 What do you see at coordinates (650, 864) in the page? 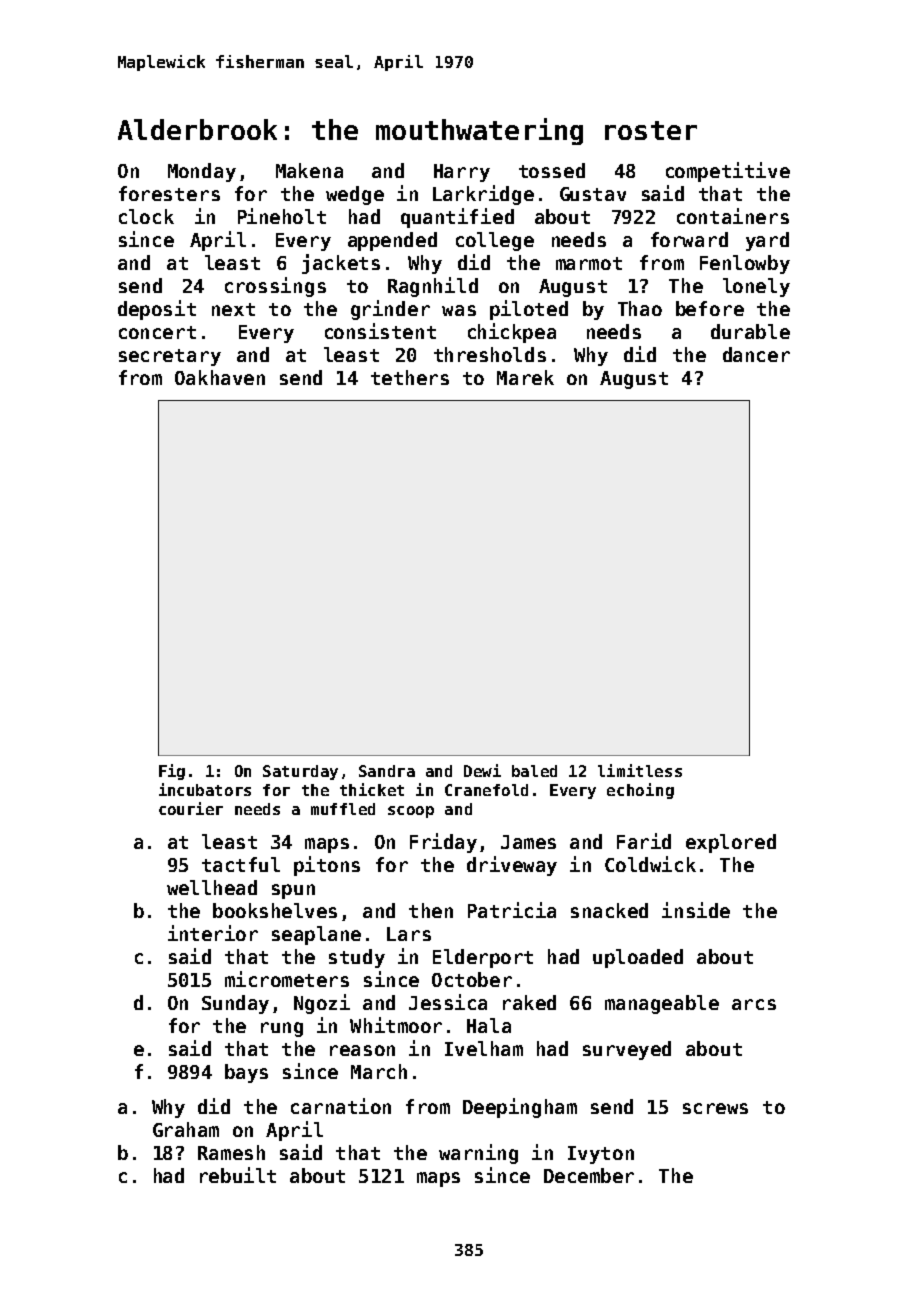
I see `Coldwick` at bounding box center [650, 864].
